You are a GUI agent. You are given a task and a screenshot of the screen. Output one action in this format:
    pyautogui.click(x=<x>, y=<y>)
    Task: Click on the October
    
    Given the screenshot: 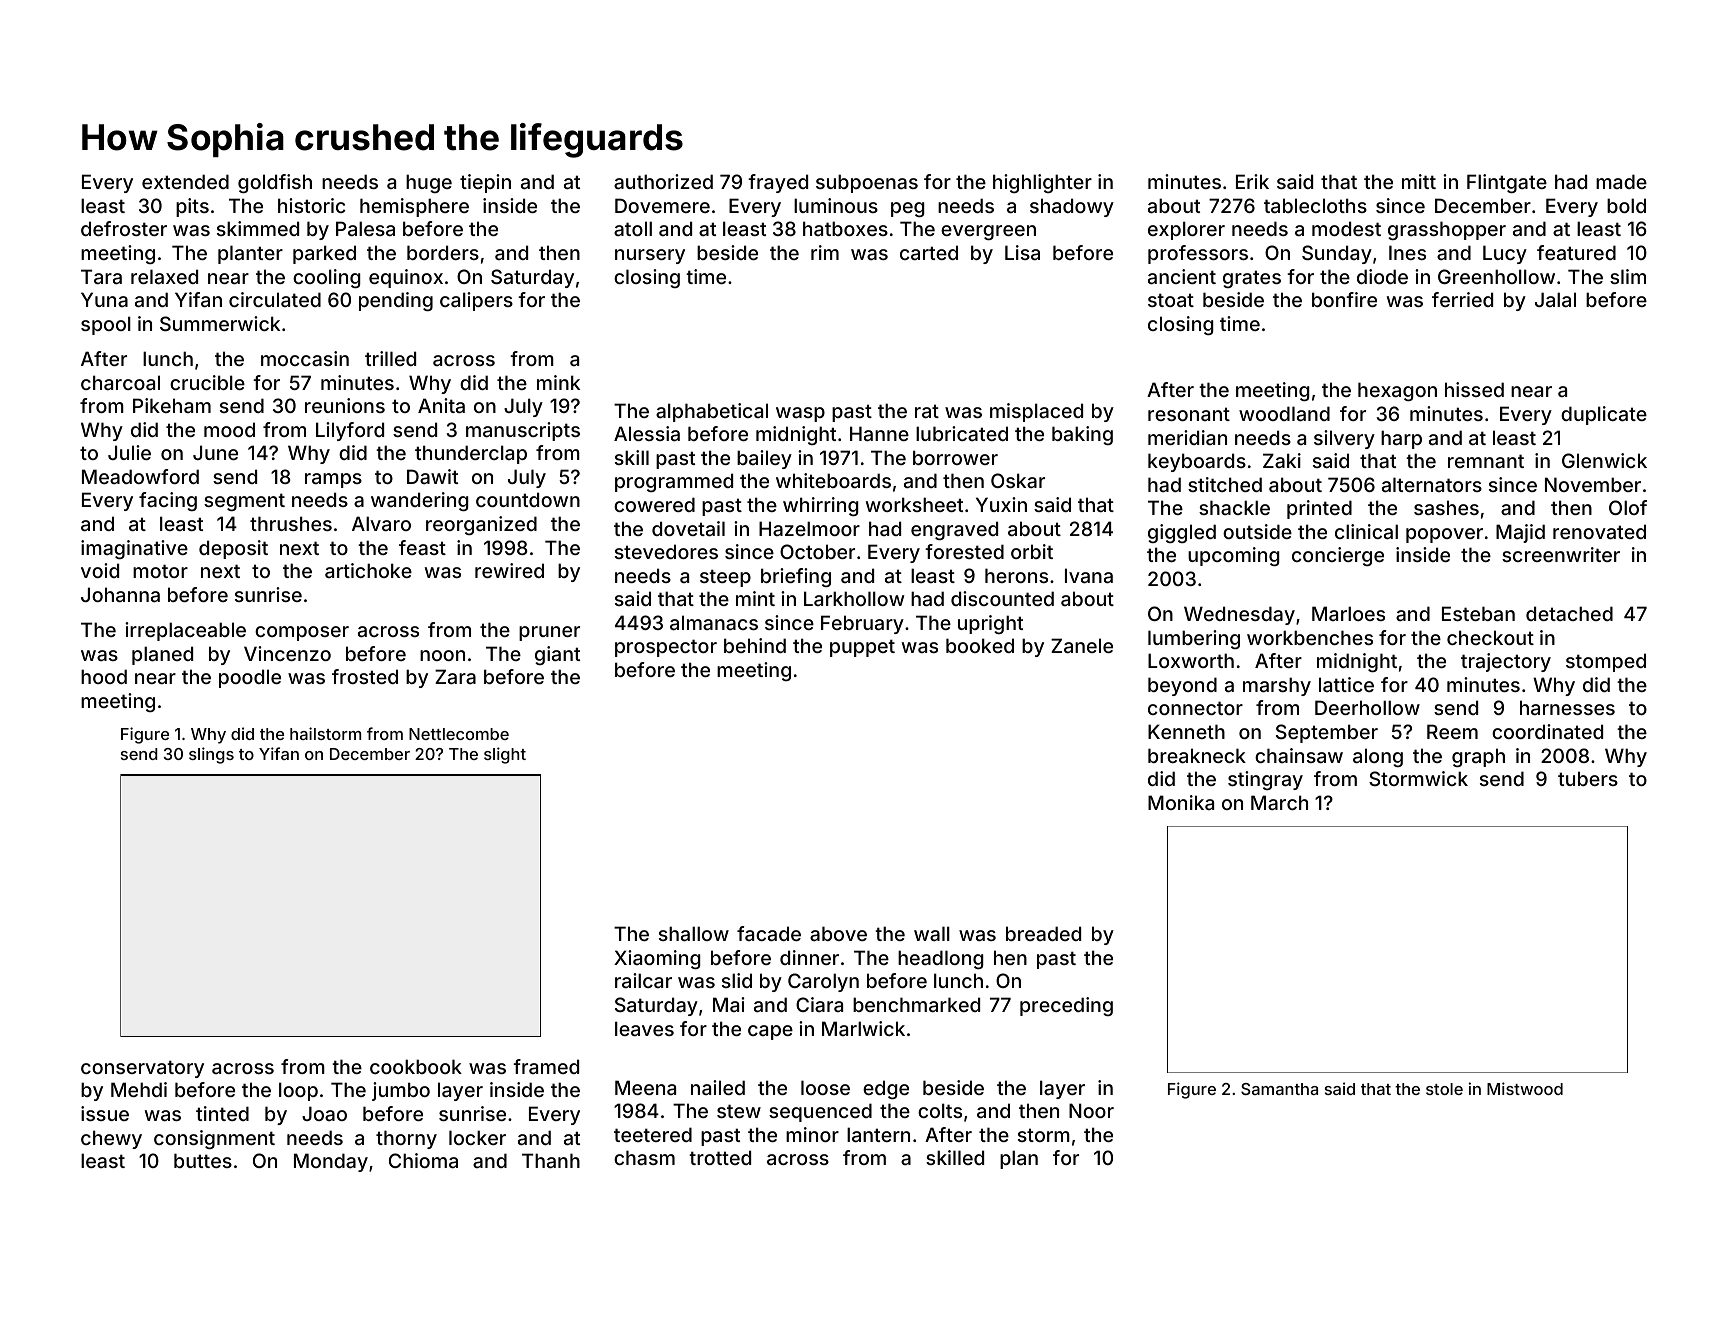 What is the action you would take?
    pyautogui.click(x=817, y=551)
